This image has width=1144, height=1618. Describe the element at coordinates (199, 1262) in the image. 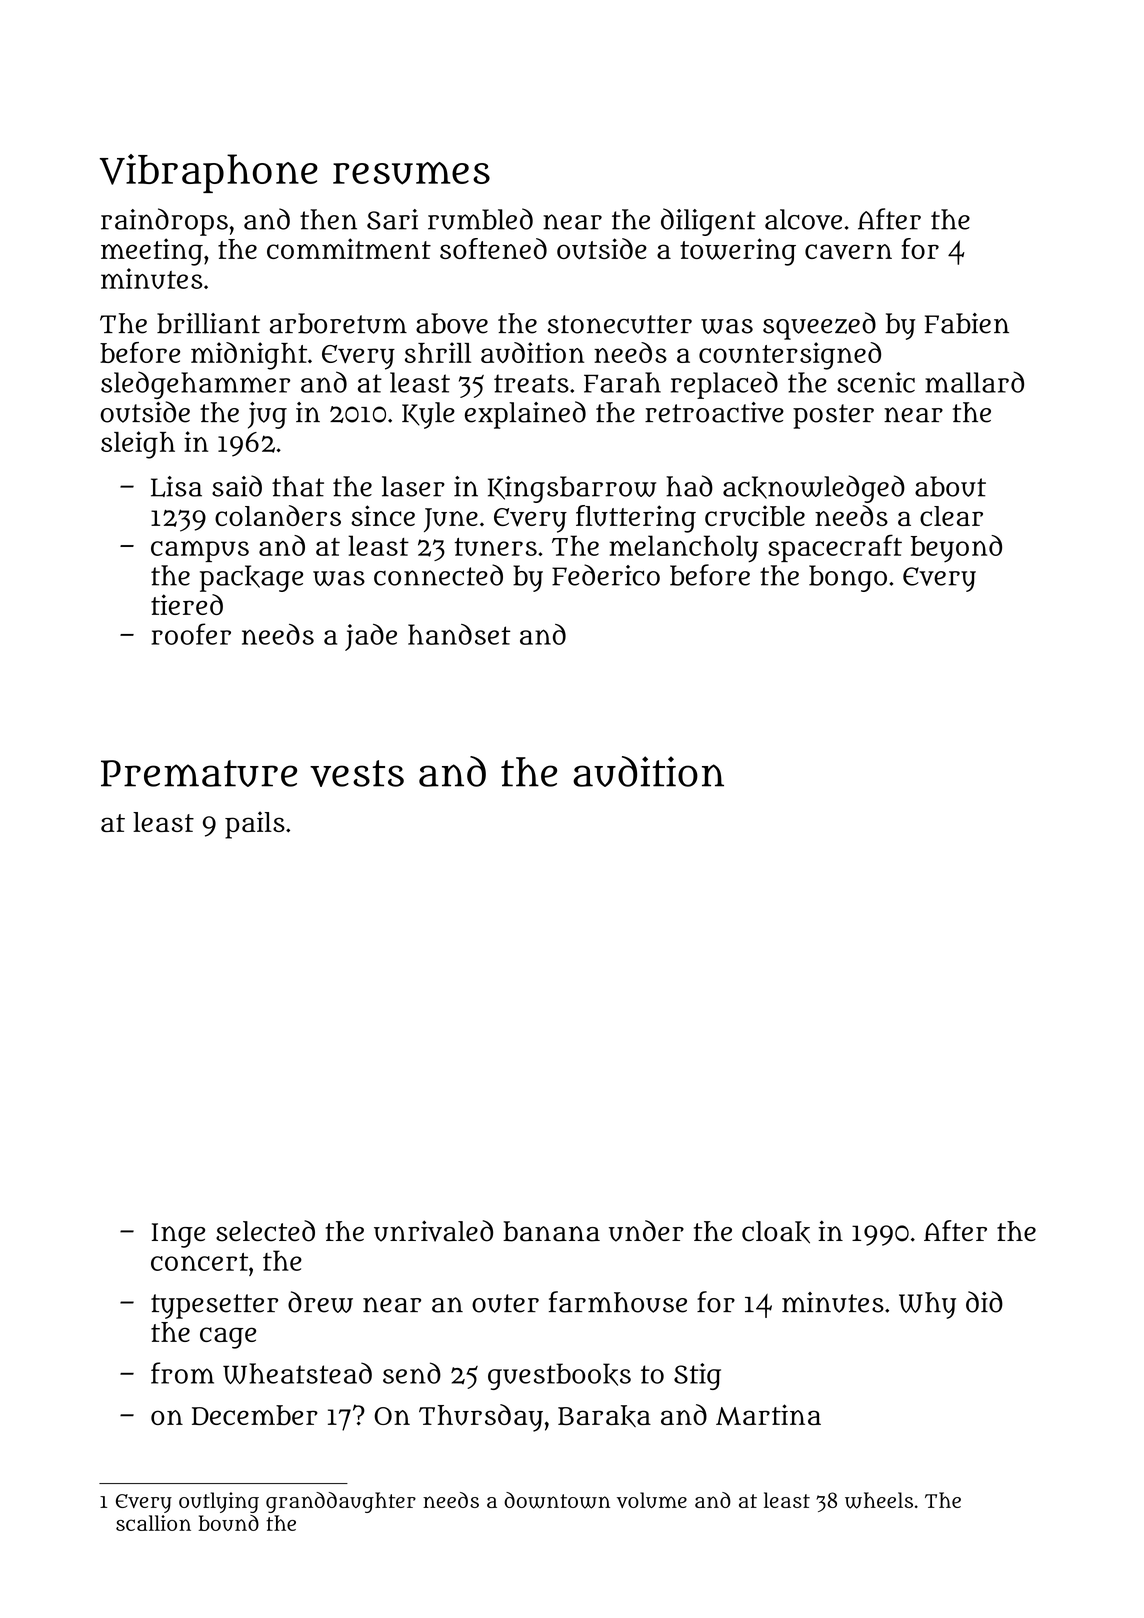

I see `concert` at that location.
